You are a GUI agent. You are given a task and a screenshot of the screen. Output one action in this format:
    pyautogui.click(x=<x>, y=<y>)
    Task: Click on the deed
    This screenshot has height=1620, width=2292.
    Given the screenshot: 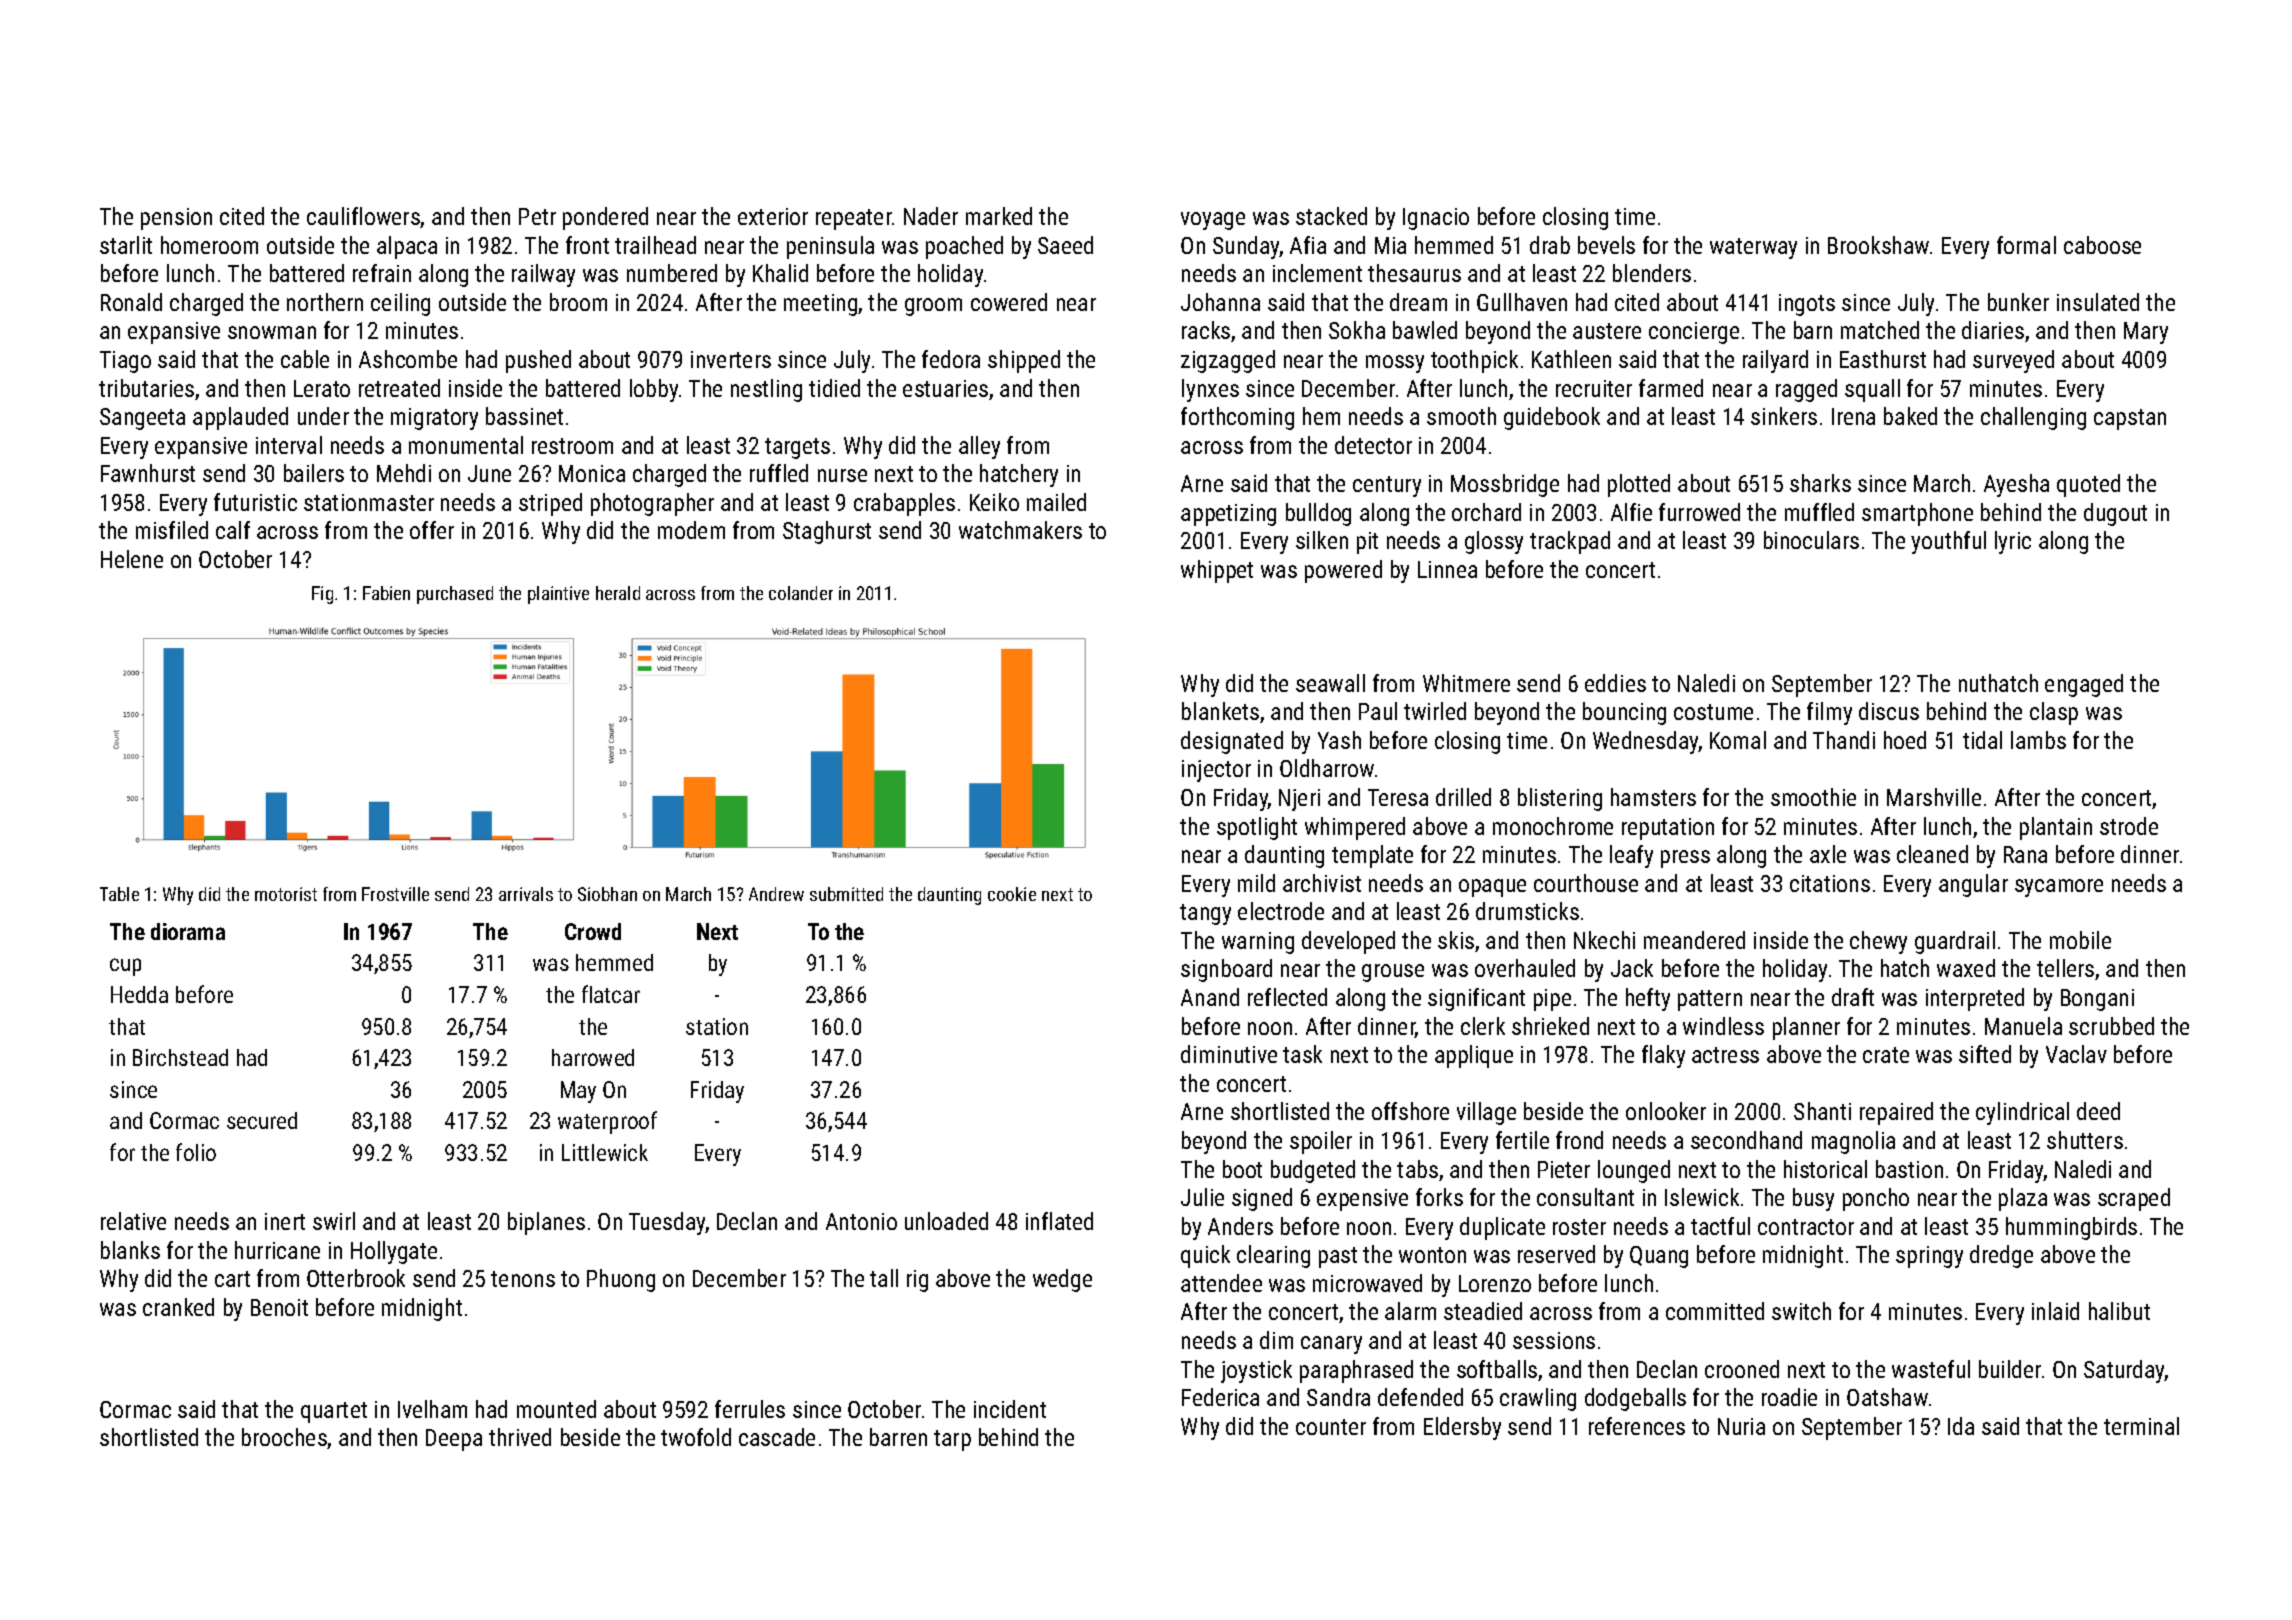 What is the action you would take?
    pyautogui.click(x=2098, y=1111)
